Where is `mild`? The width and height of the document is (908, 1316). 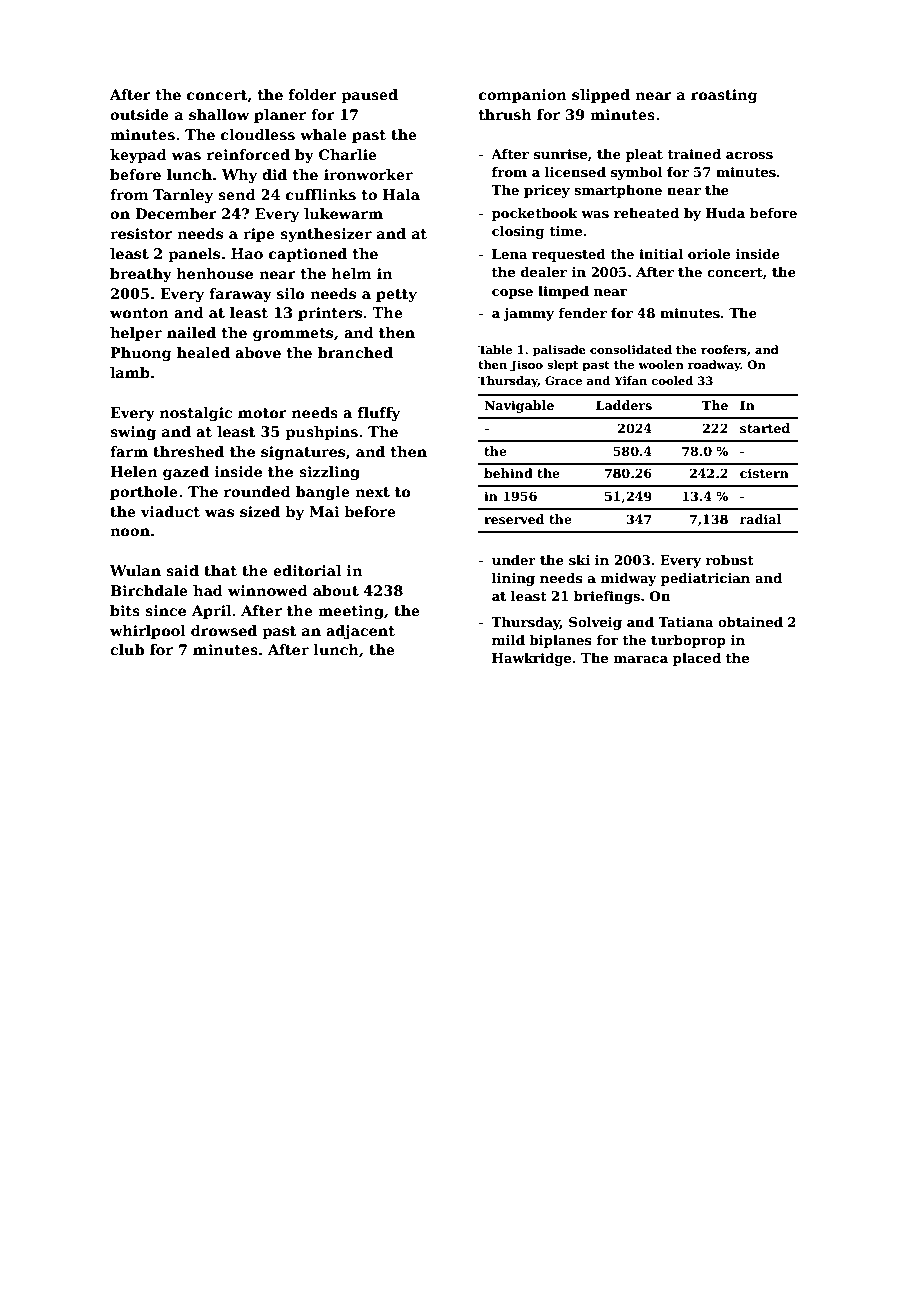
mild is located at coordinates (508, 640).
